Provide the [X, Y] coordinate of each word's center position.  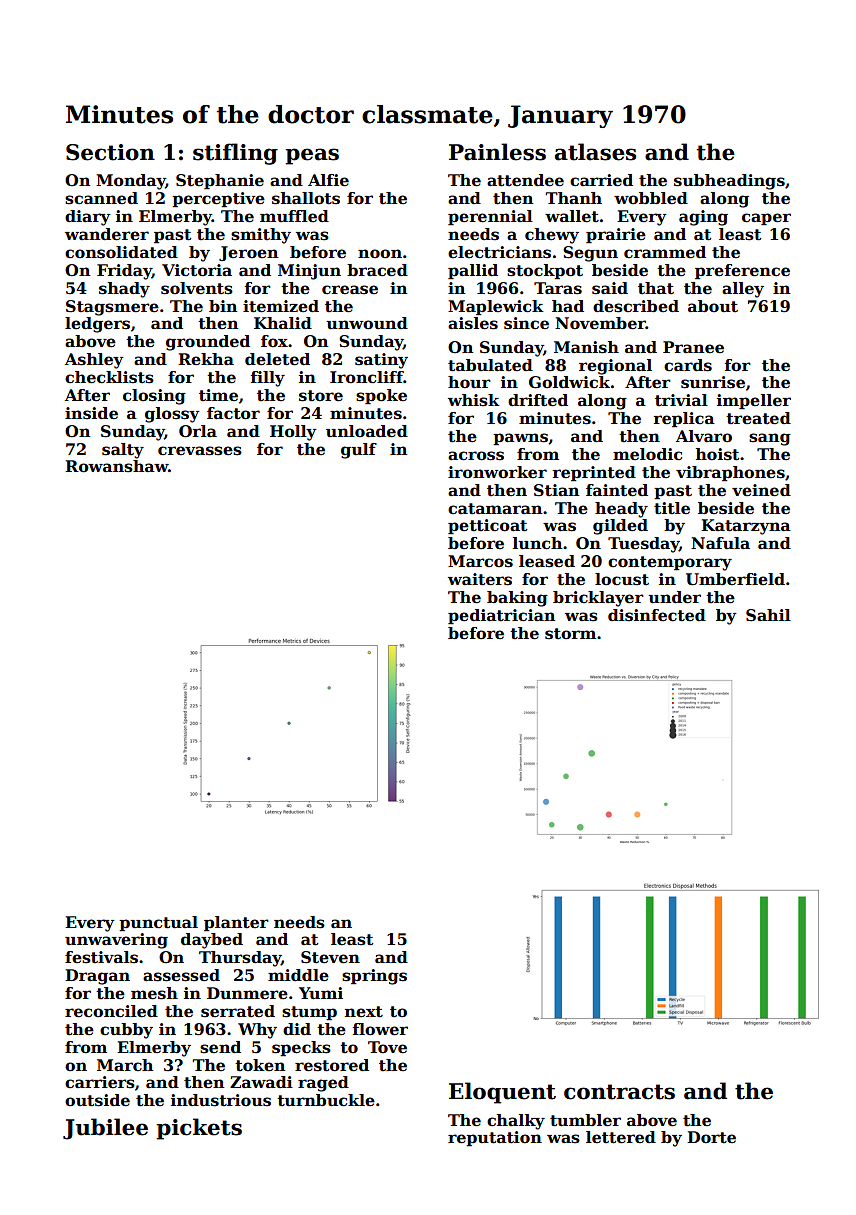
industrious [221, 1100]
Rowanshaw [116, 466]
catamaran [495, 509]
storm [570, 634]
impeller [754, 402]
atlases [595, 152]
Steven [330, 957]
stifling [235, 154]
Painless [497, 152]
